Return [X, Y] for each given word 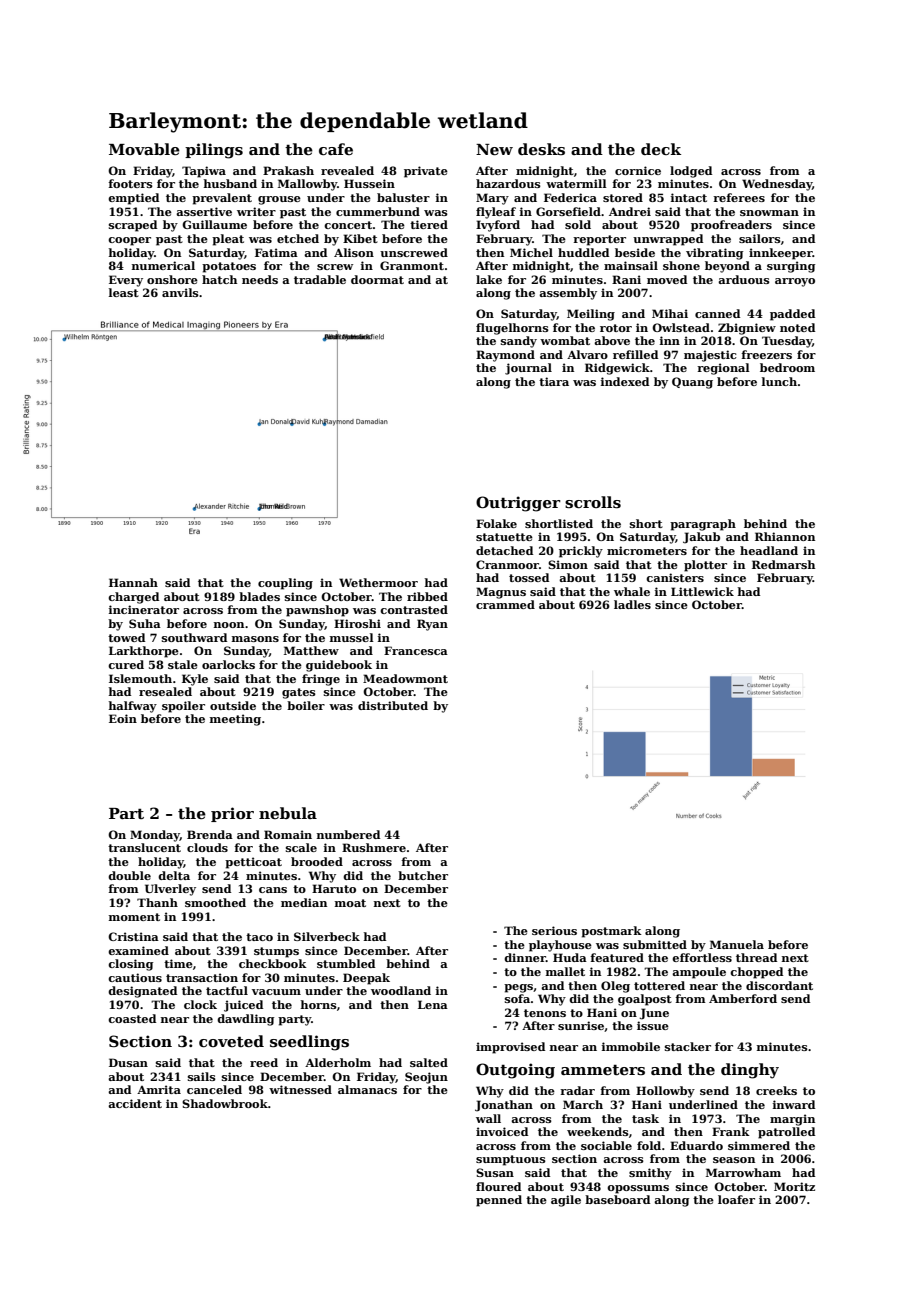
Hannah [133, 582]
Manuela [737, 944]
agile [566, 1201]
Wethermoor [378, 582]
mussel [352, 637]
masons [255, 639]
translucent [144, 847]
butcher [423, 875]
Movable [144, 149]
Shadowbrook [225, 1103]
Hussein [369, 183]
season [734, 1160]
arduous [744, 279]
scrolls [593, 502]
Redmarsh [783, 564]
